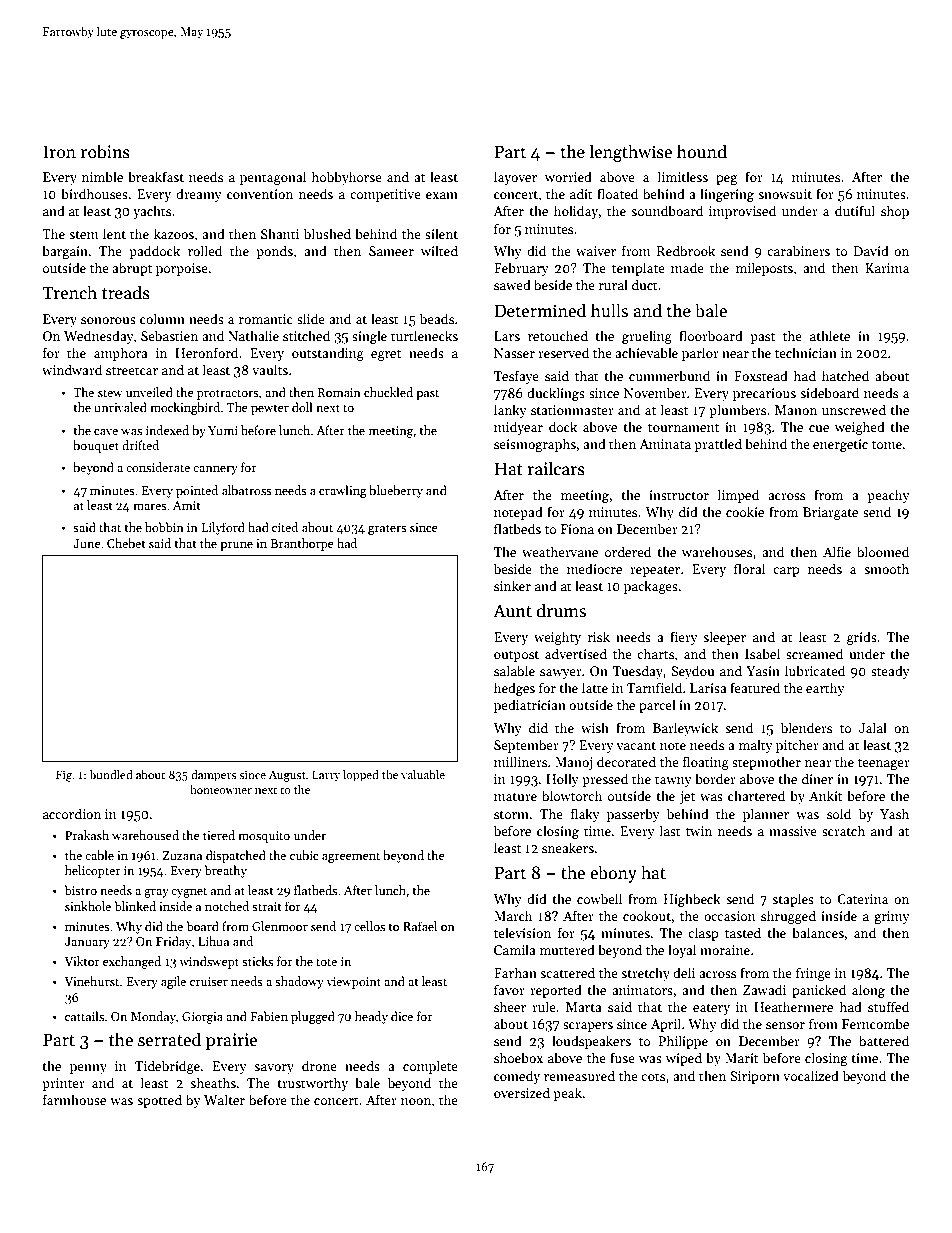 This document has height=1233, width=952. I want to click on bloomed, so click(883, 551).
